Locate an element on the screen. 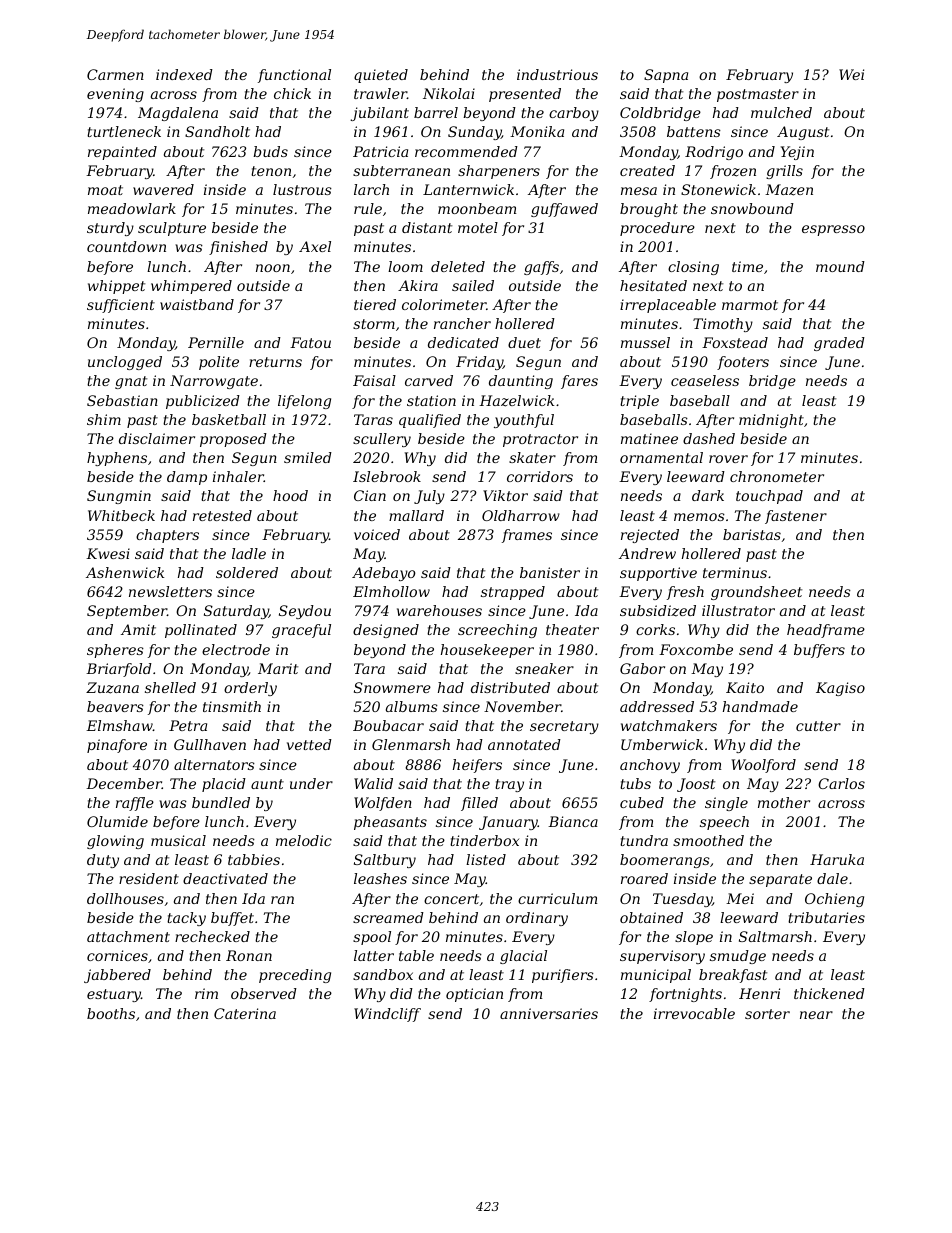  snowbound is located at coordinates (752, 208).
